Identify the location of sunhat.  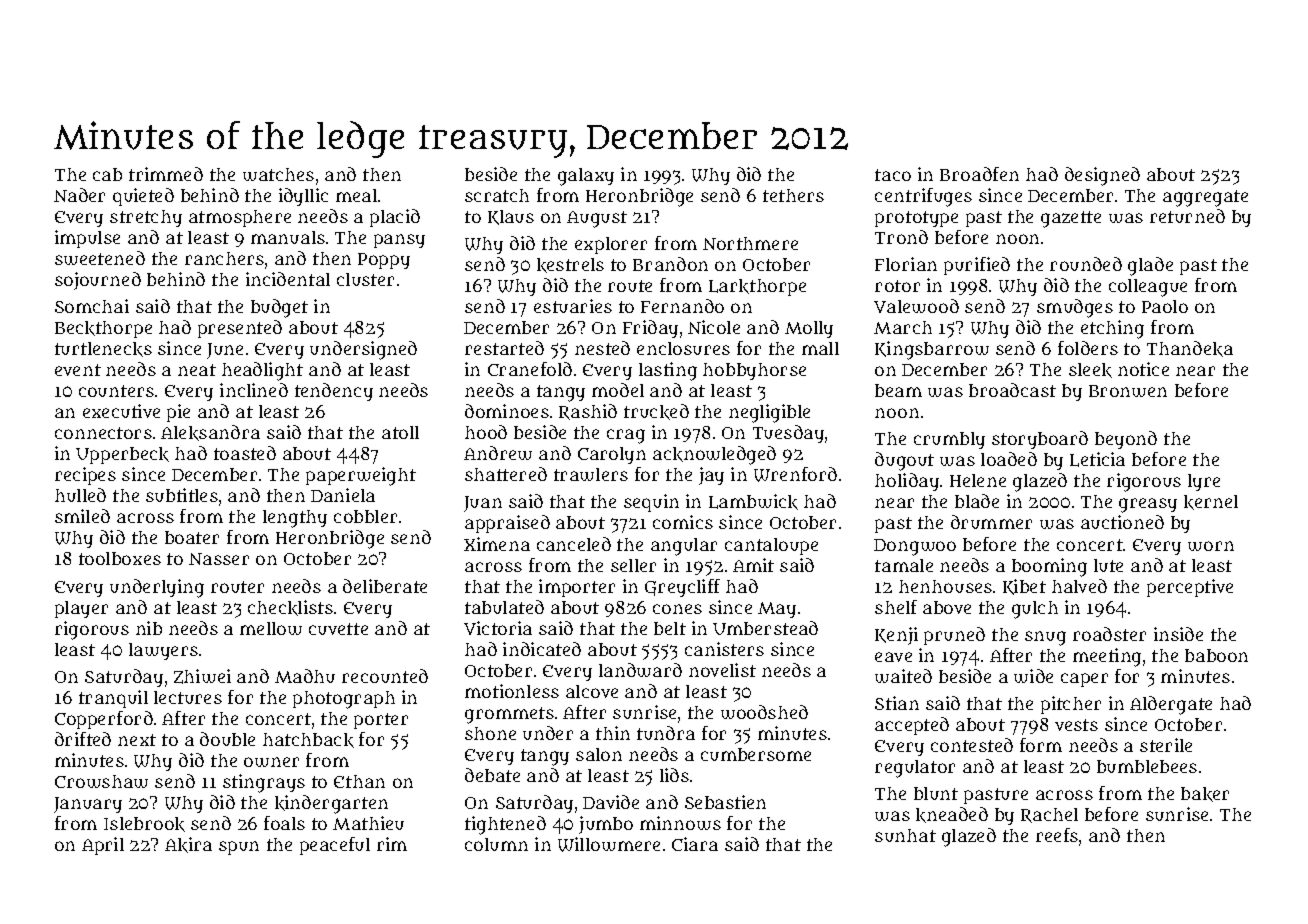
(905, 835).
